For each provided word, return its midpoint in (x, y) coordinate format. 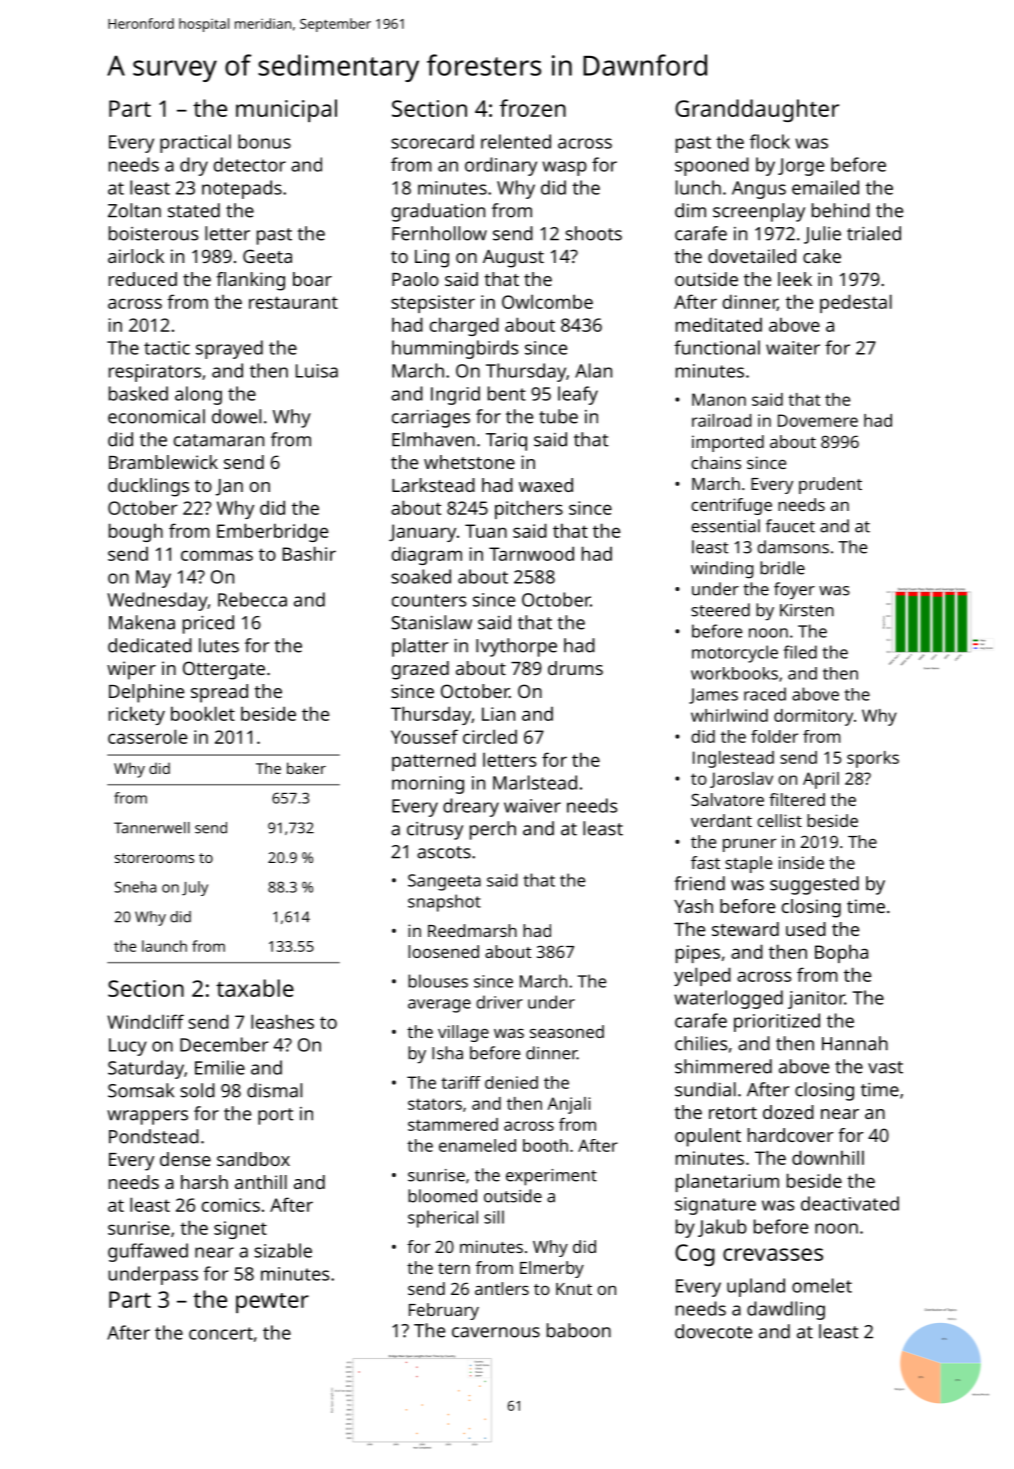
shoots (593, 233)
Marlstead (535, 782)
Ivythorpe (516, 647)
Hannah (855, 1043)
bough (136, 532)
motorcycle (735, 654)
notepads (242, 189)
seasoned (567, 1031)
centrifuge (731, 506)
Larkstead (433, 485)
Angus (759, 190)
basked (138, 393)
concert (221, 1333)
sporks (873, 759)
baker (306, 768)
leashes (282, 1021)
